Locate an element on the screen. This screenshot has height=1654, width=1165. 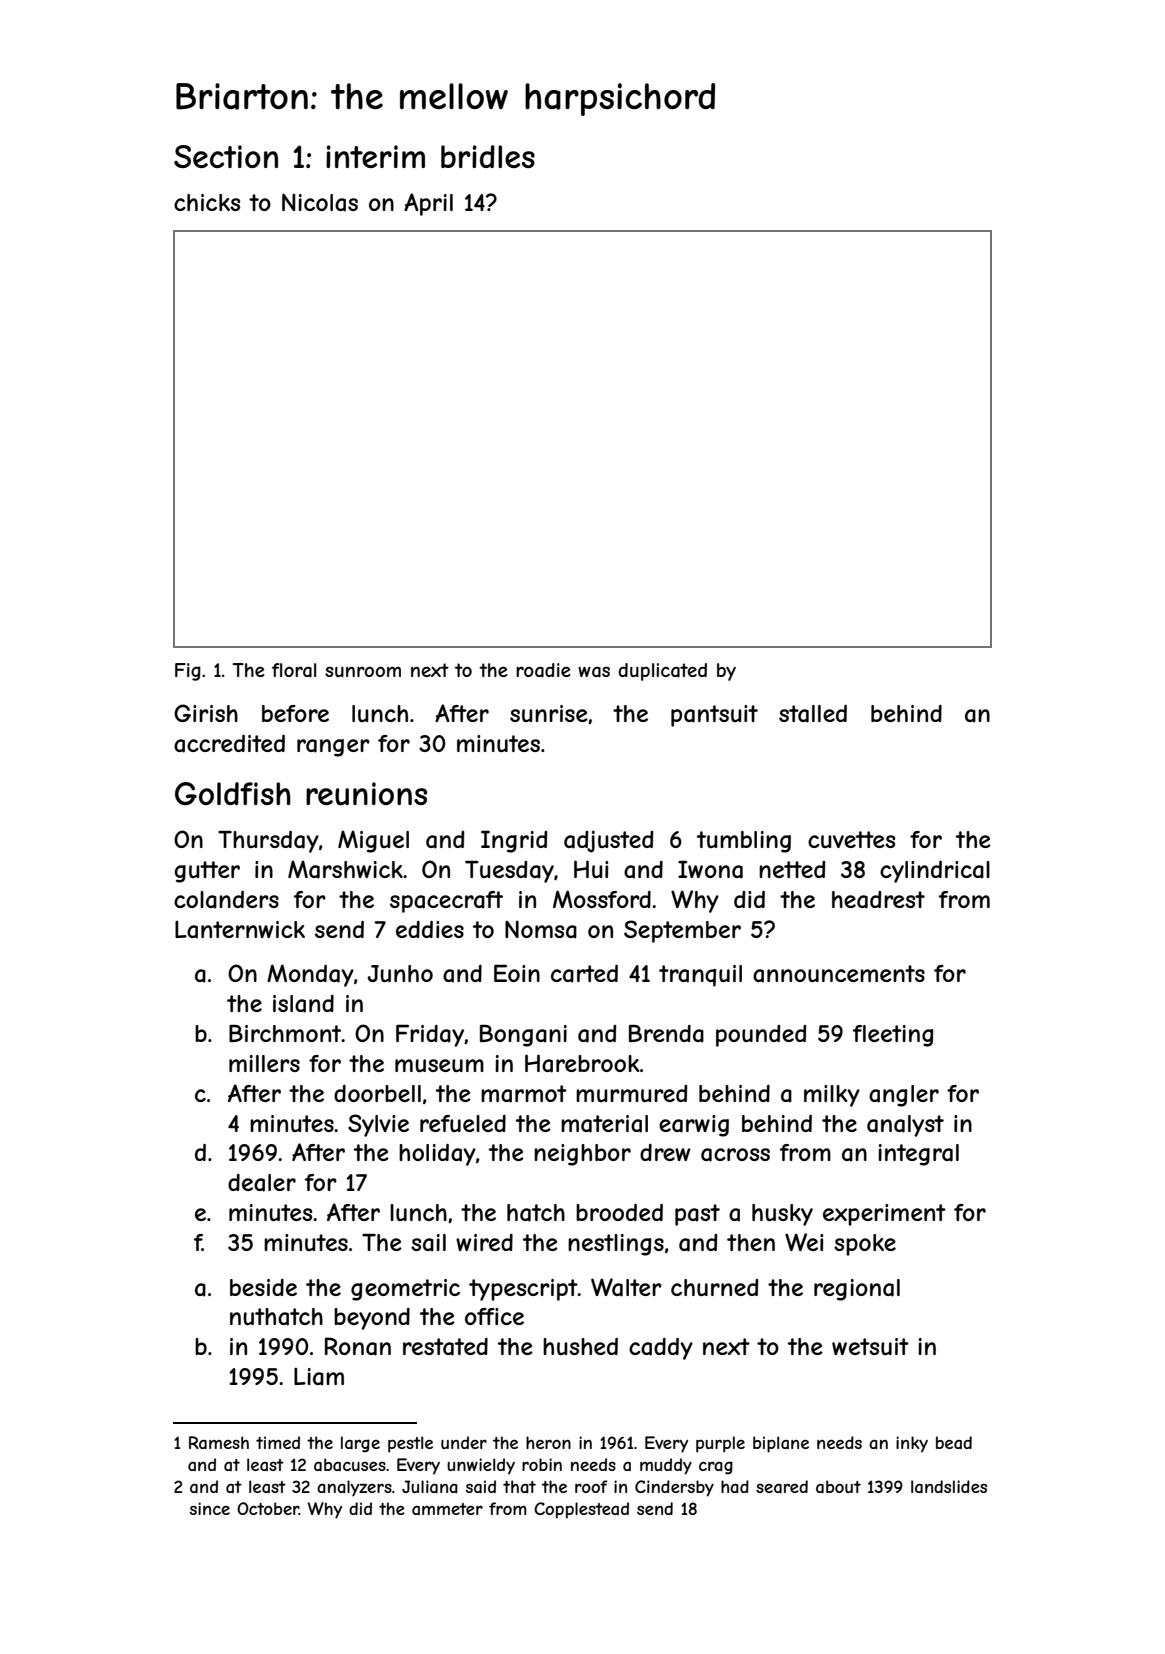
October is located at coordinates (268, 1508).
